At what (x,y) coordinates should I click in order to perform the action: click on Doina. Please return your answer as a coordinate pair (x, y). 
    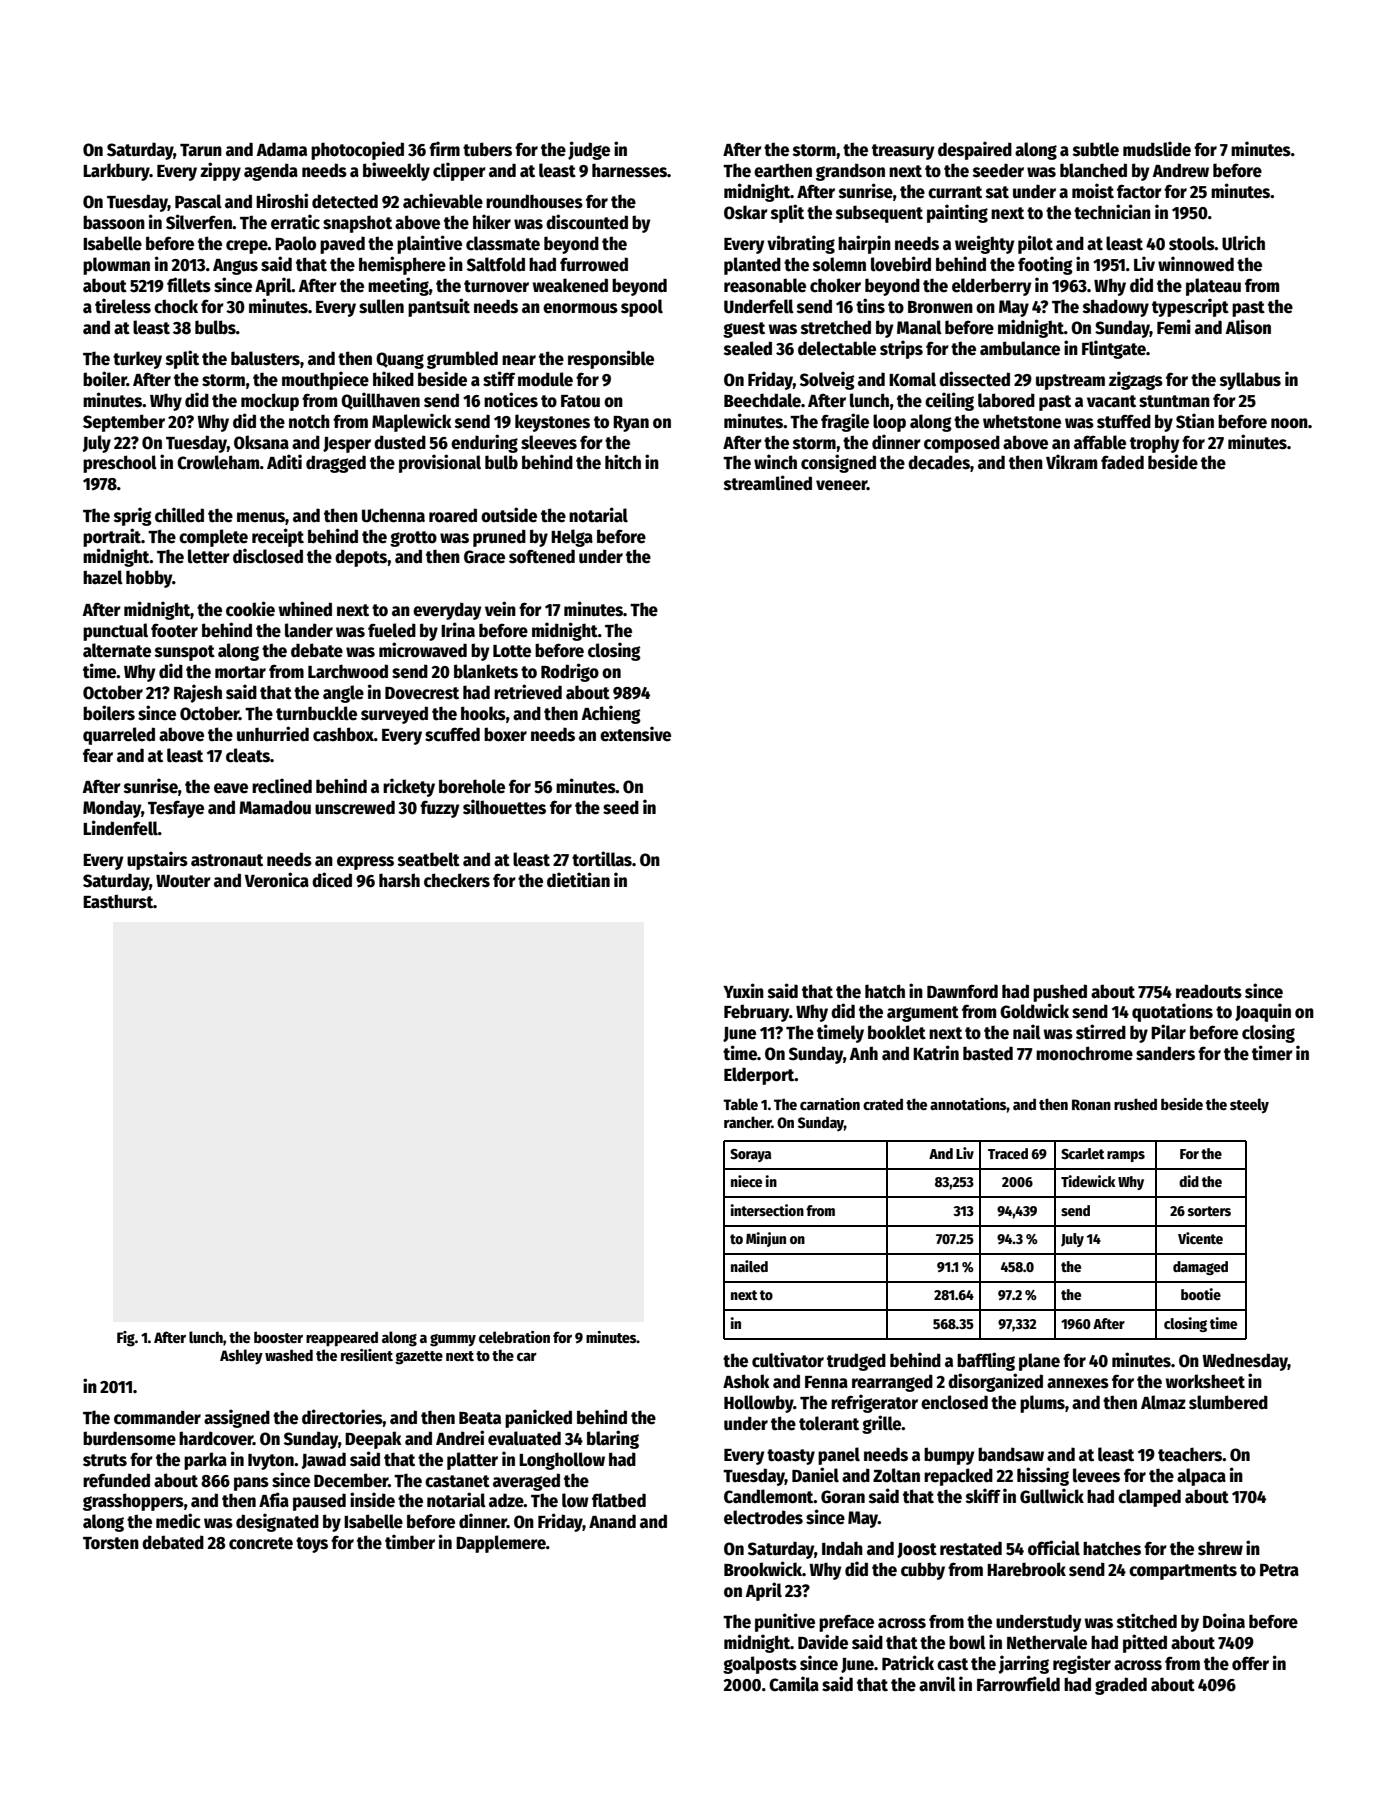
    Looking at the image, I should click on (1224, 1621).
